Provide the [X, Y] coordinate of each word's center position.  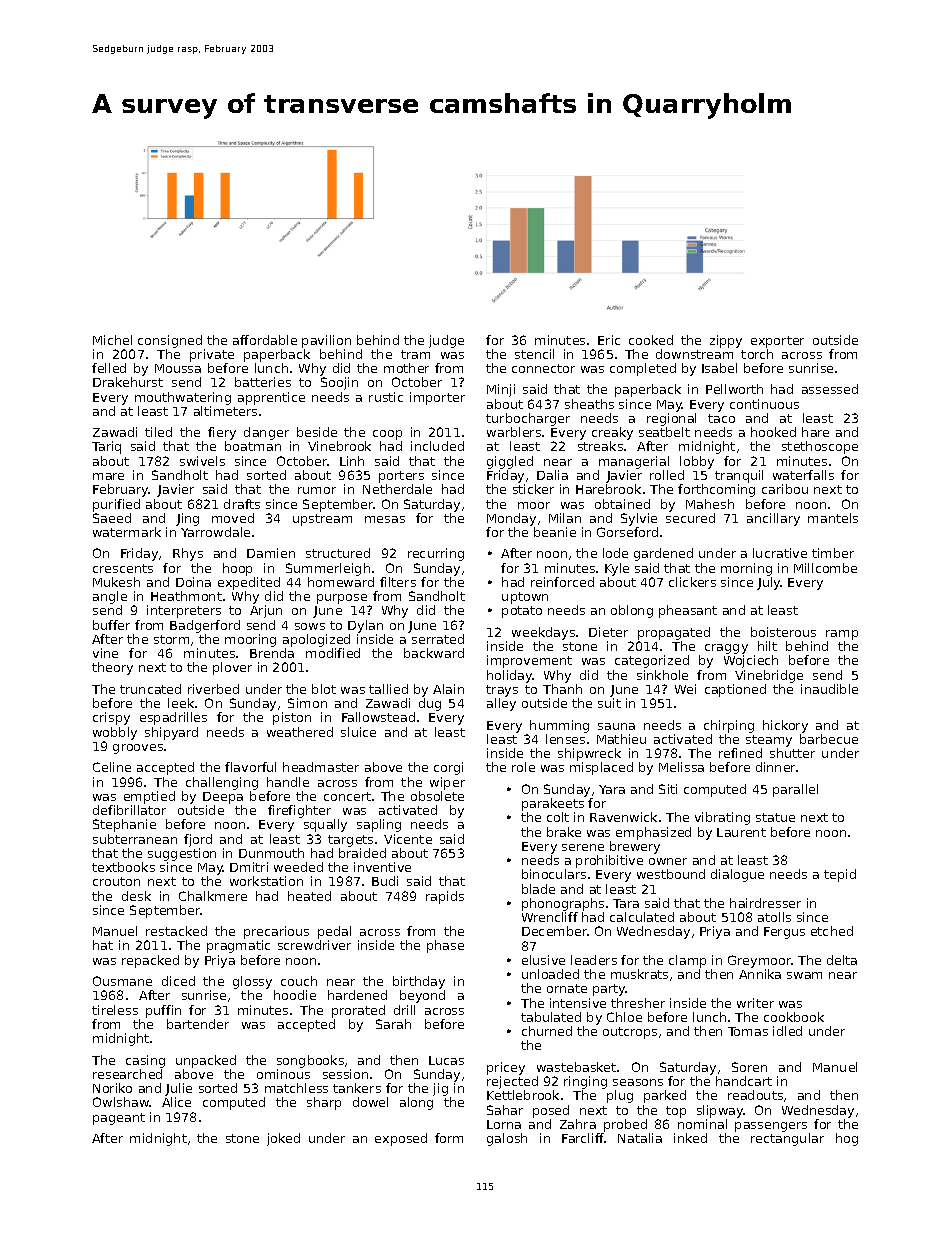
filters [398, 582]
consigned [170, 341]
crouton [116, 881]
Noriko [112, 1088]
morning [746, 569]
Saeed [112, 518]
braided [362, 853]
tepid [840, 875]
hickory [785, 726]
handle [288, 782]
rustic [386, 397]
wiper [447, 783]
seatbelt [664, 432]
